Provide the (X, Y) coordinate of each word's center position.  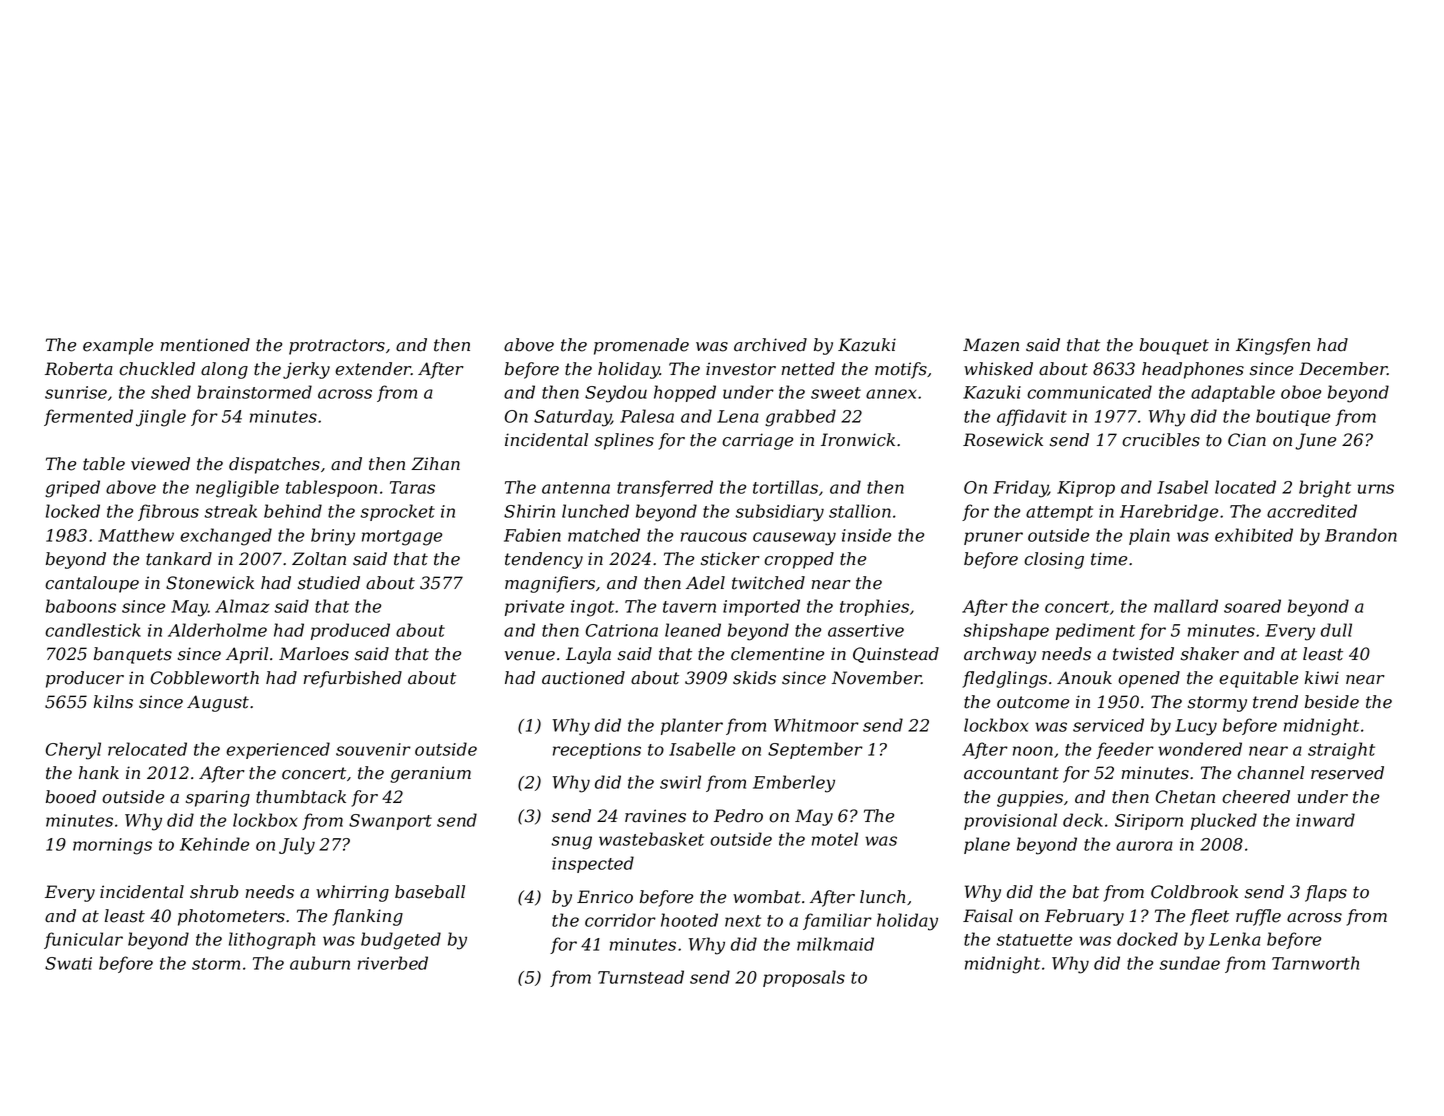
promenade (641, 346)
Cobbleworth (205, 678)
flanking (367, 917)
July (297, 846)
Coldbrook (1194, 892)
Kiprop (1086, 489)
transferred (665, 488)
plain (1149, 536)
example (118, 346)
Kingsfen (1273, 346)
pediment (1095, 631)
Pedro (738, 816)
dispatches (274, 465)
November (877, 678)
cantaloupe (92, 584)
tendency (544, 560)
